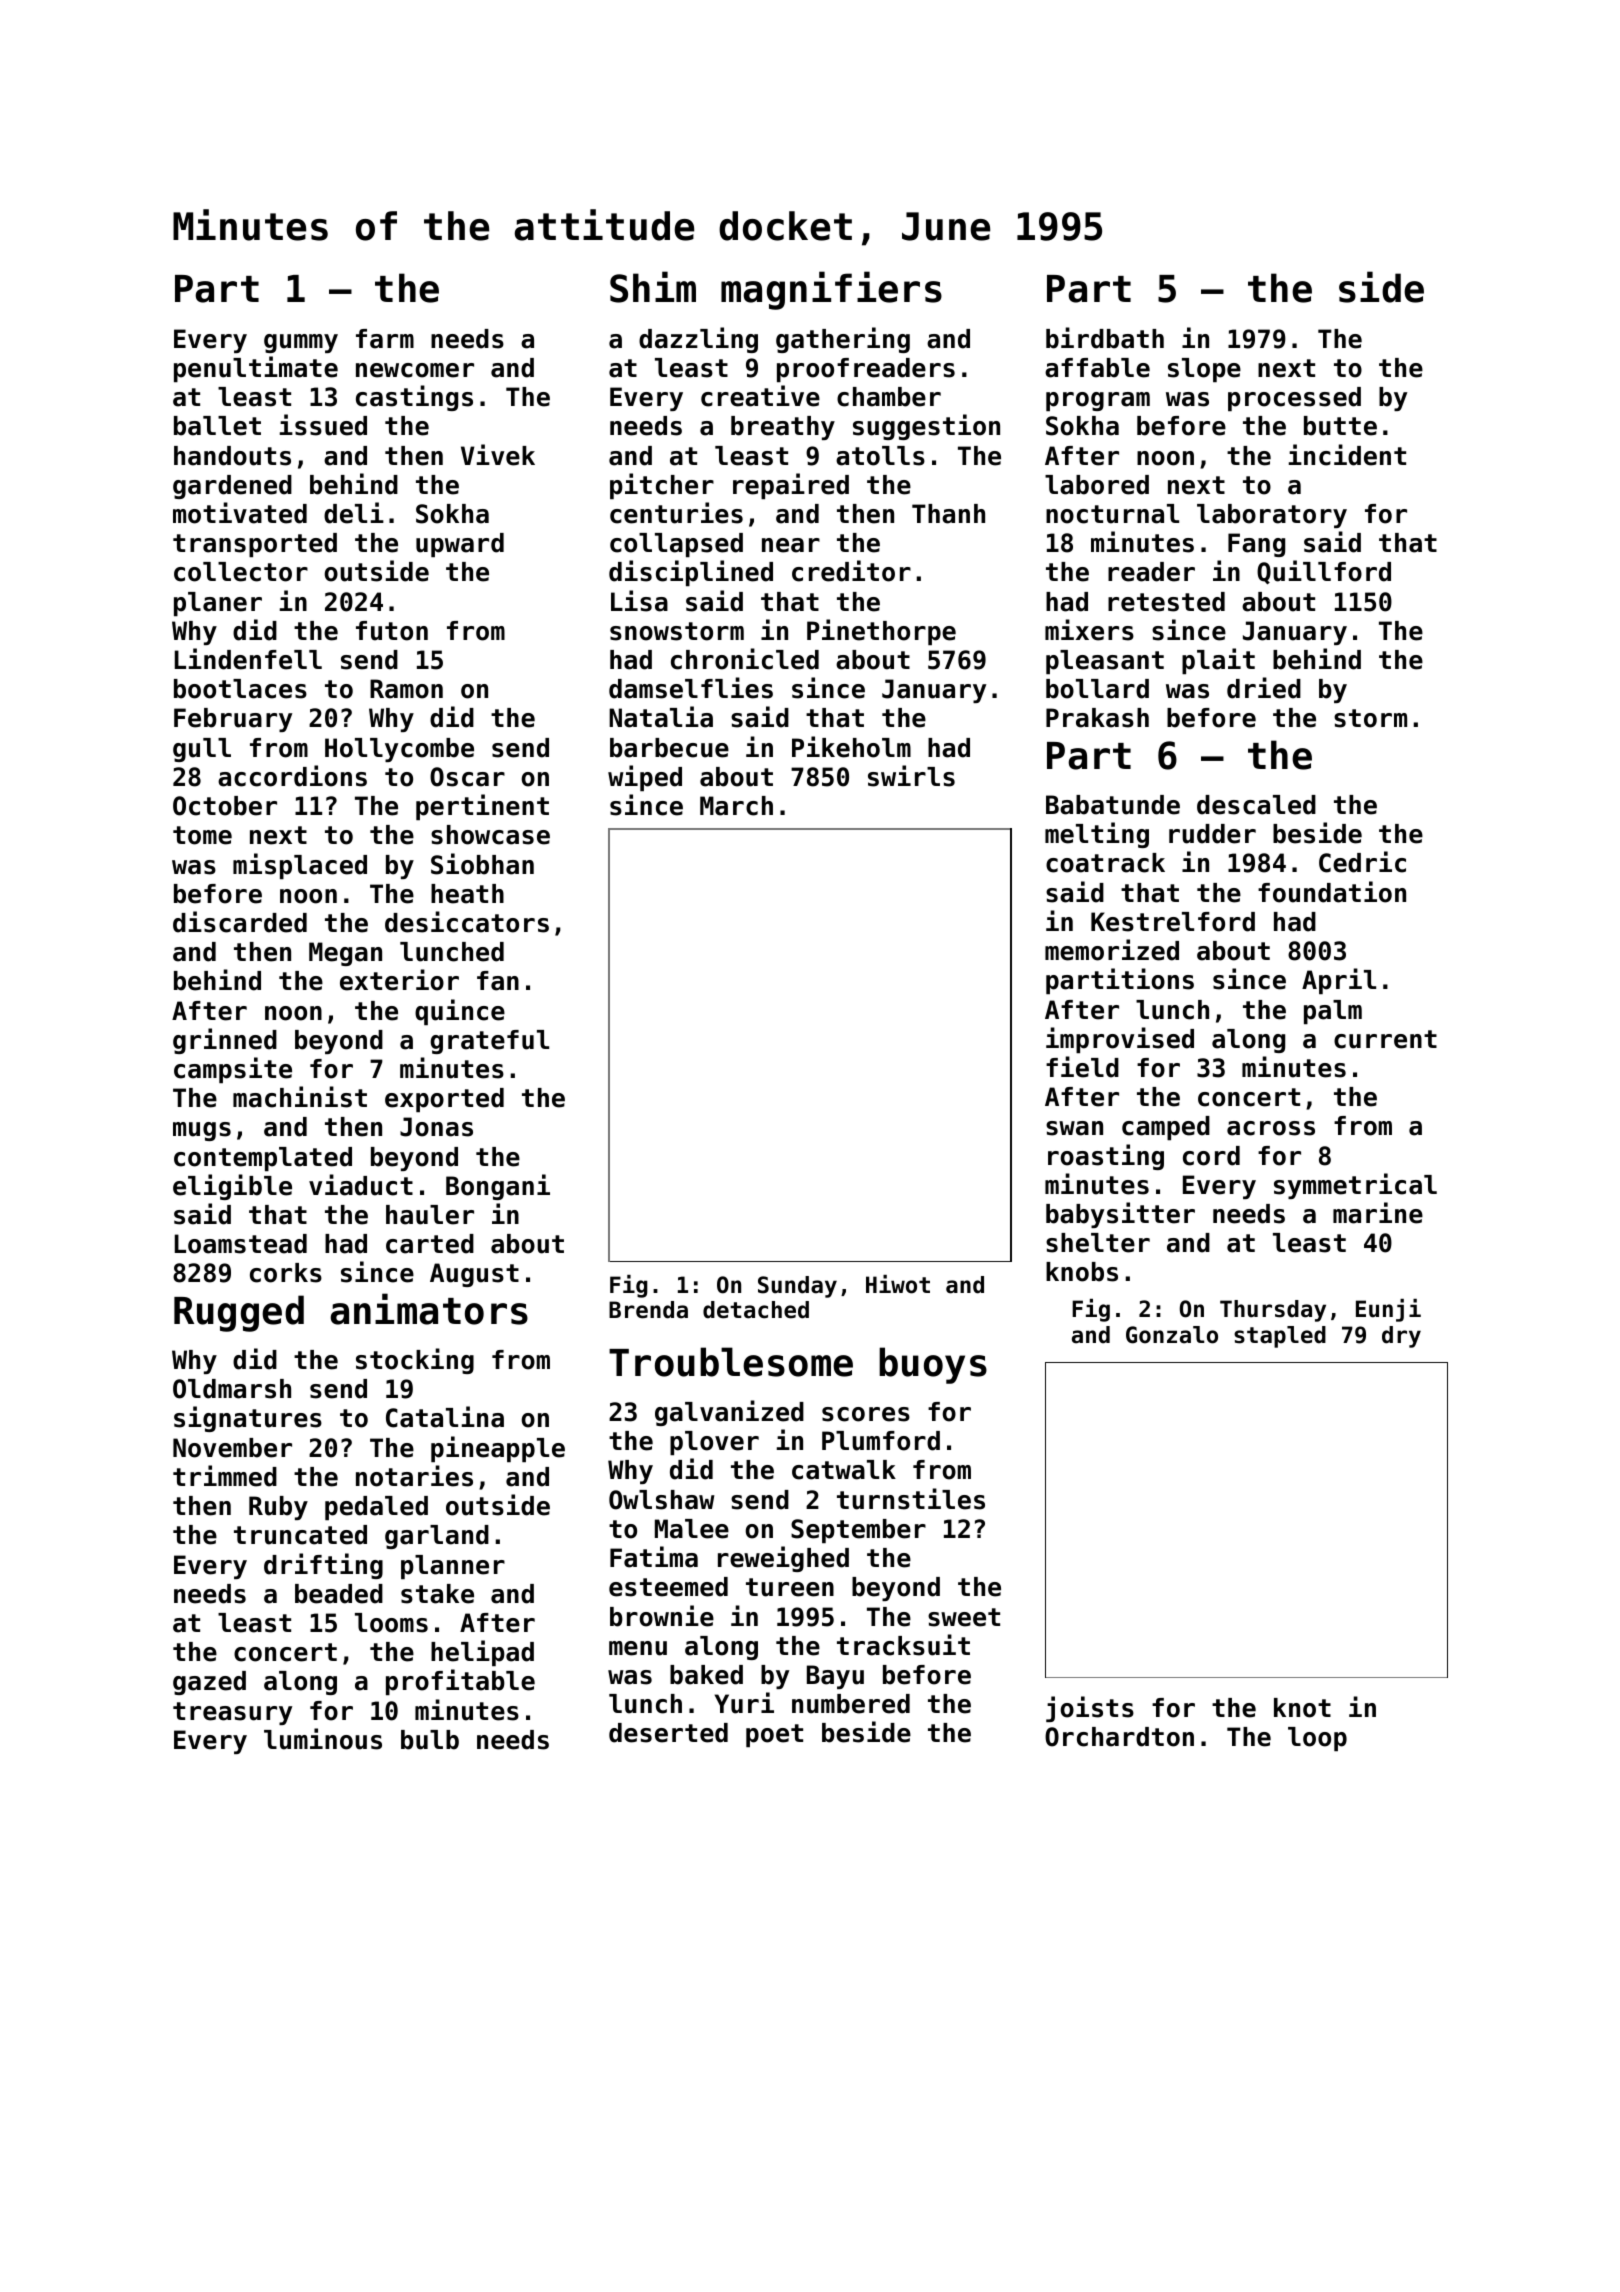 Image resolution: width=1620 pixels, height=2292 pixels. I want to click on grinned, so click(225, 1041).
